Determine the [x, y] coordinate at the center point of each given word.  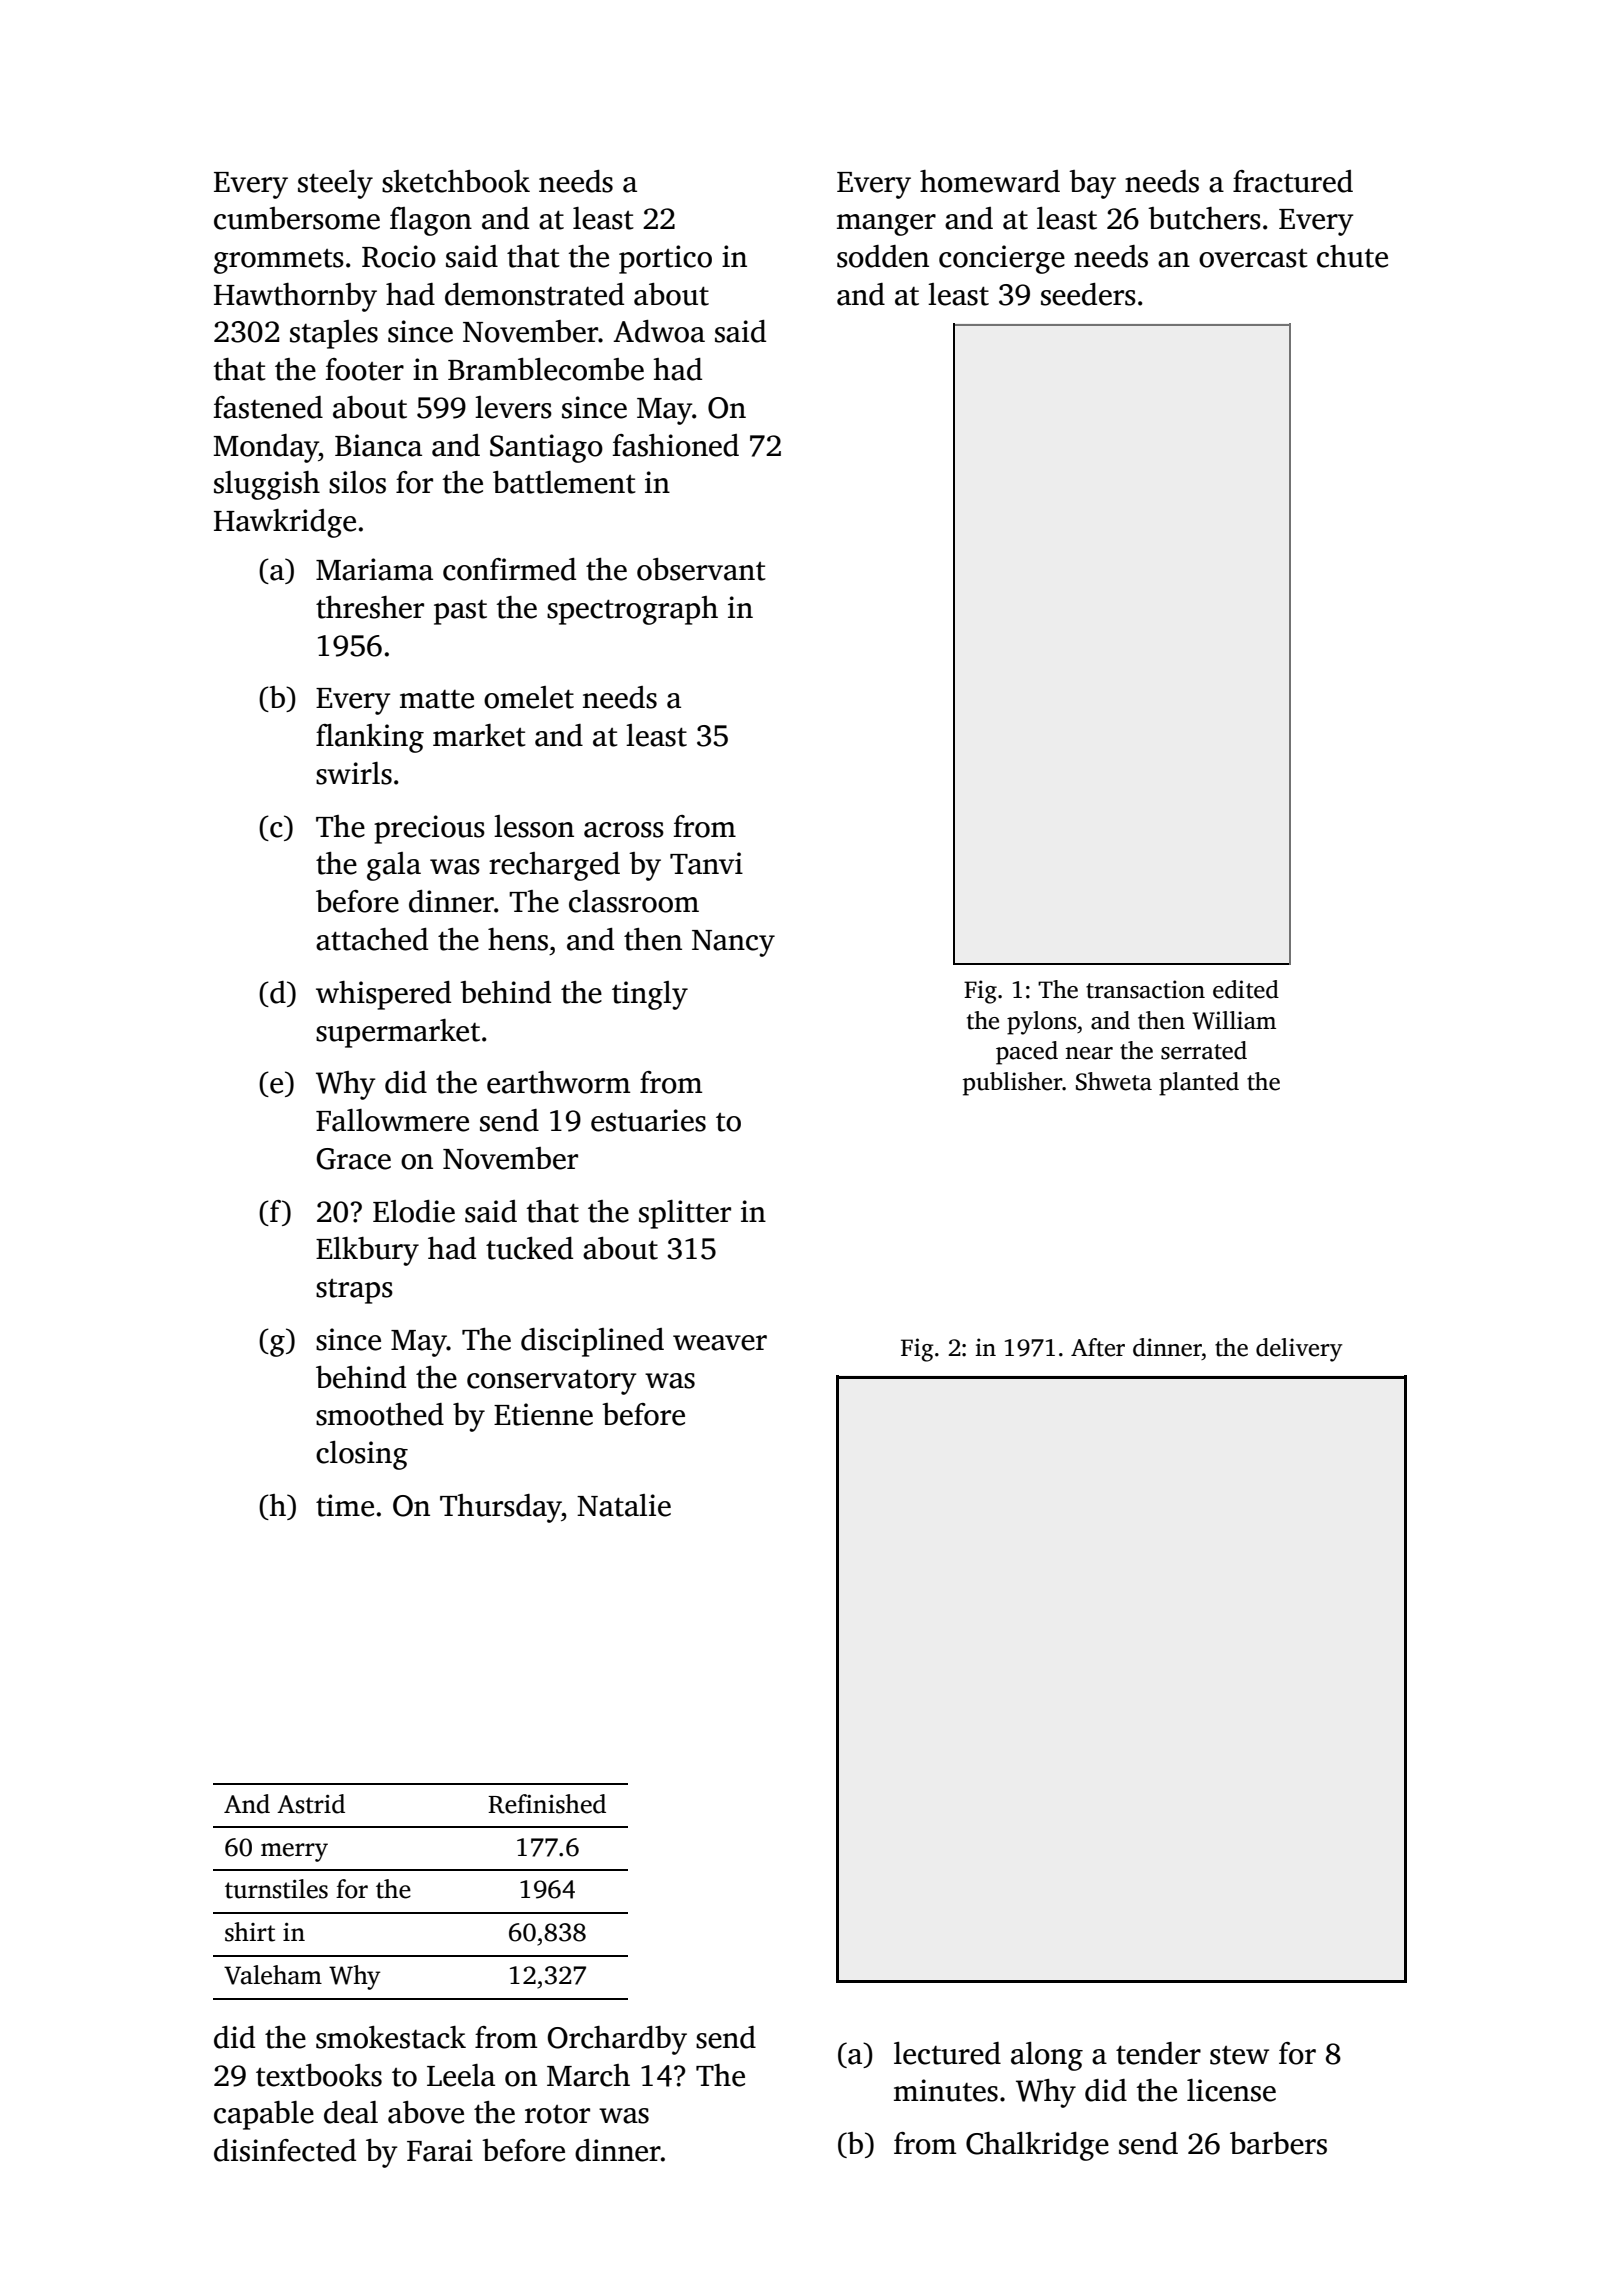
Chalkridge [1037, 2146]
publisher [1013, 1084]
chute [1352, 256]
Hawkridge [285, 523]
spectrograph [632, 610]
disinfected [285, 2150]
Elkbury [367, 1251]
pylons [1041, 1023]
